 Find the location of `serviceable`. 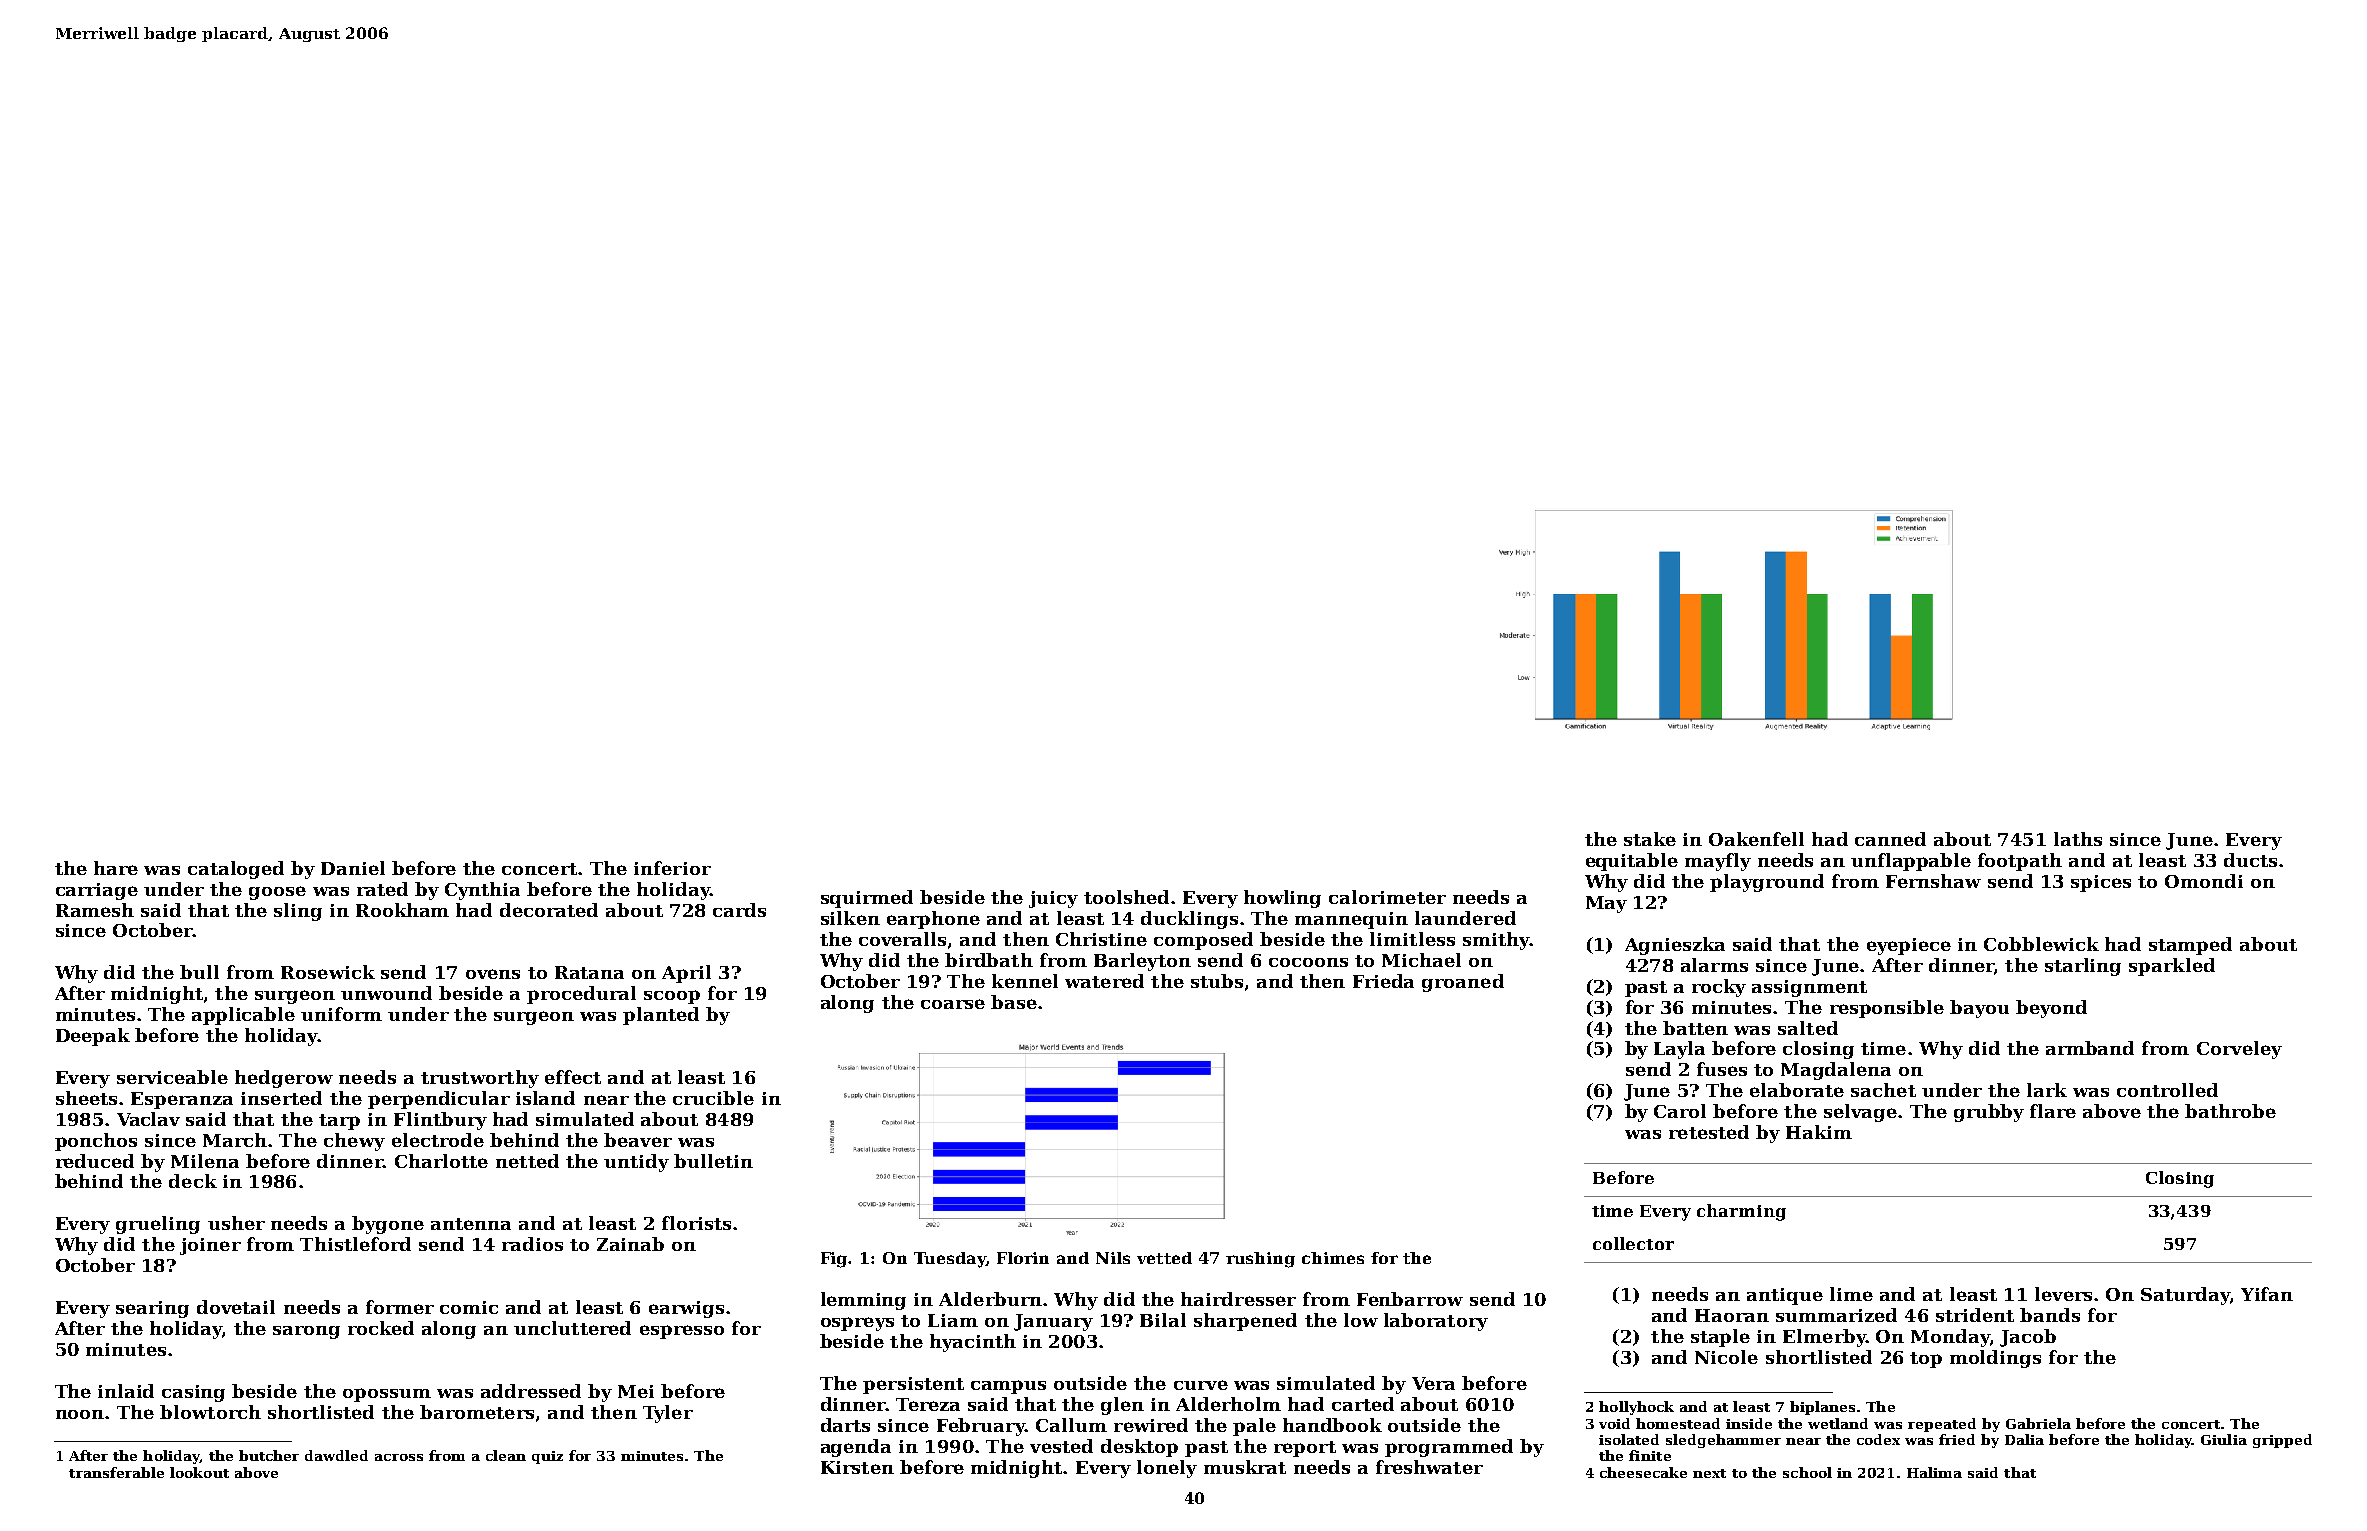

serviceable is located at coordinates (172, 1077).
